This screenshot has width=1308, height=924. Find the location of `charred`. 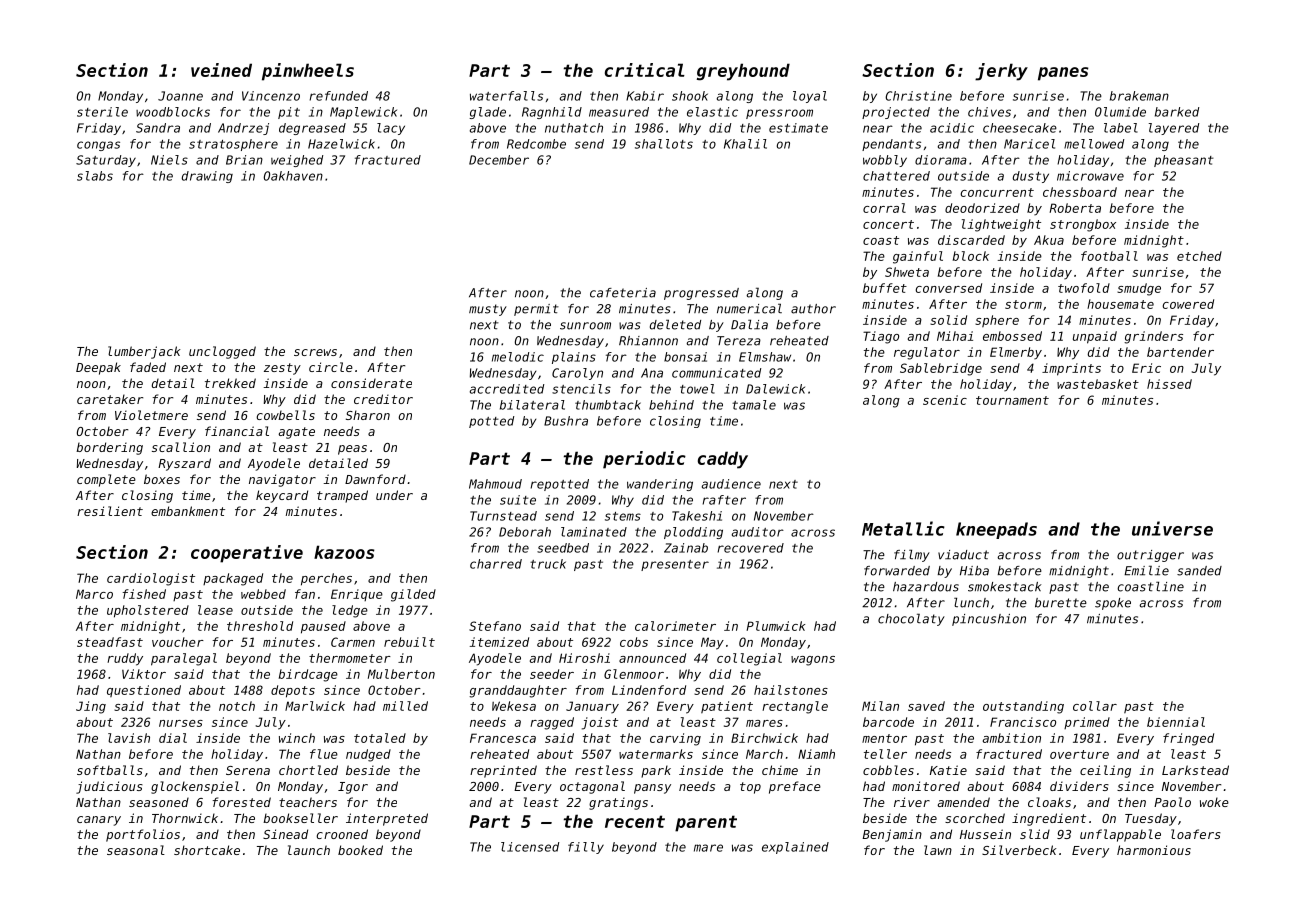

charred is located at coordinates (496, 564).
